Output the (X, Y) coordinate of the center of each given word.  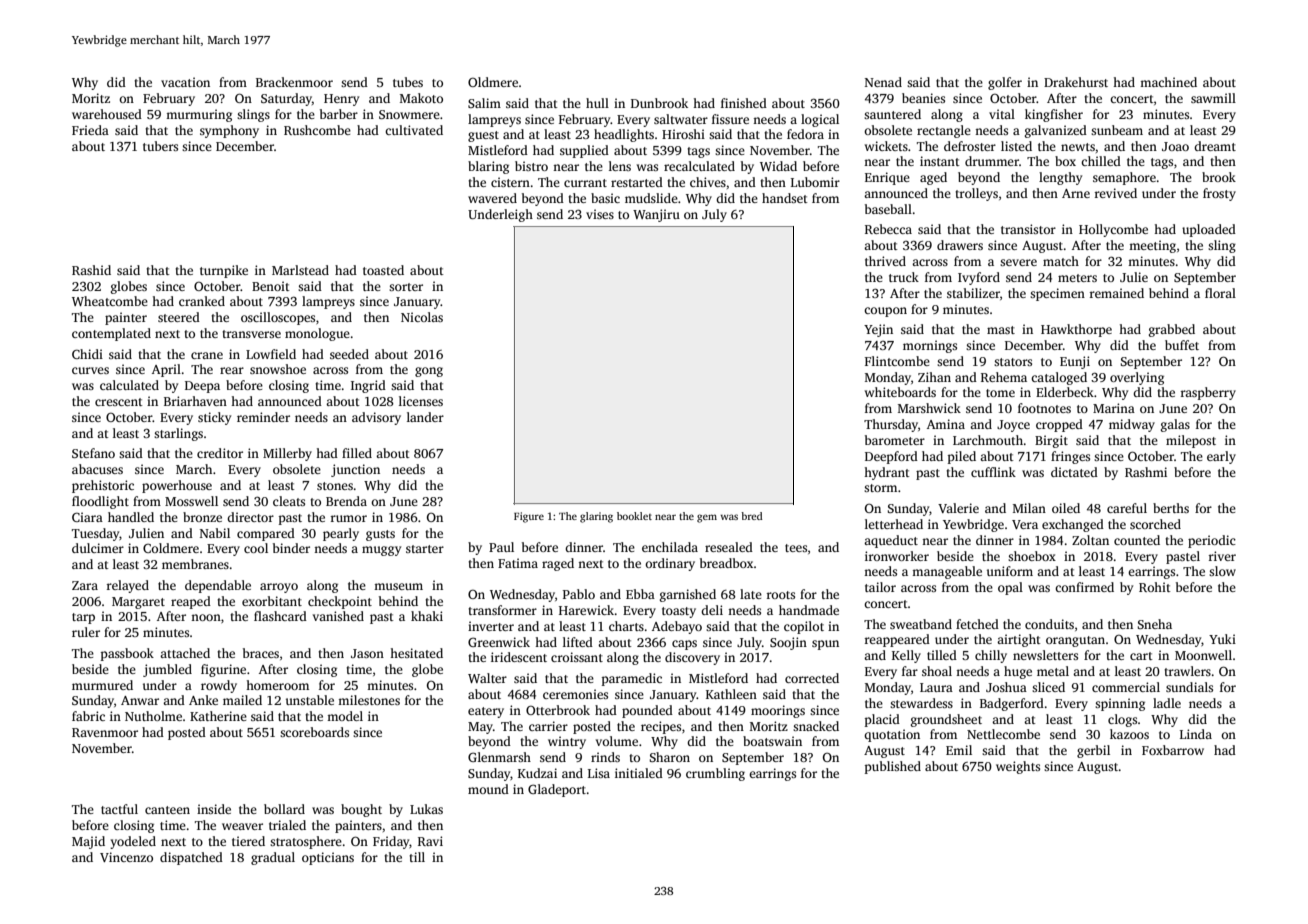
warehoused (107, 114)
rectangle (944, 131)
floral (1220, 293)
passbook (127, 654)
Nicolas (422, 317)
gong (429, 372)
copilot (804, 627)
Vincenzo (126, 857)
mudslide (651, 198)
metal (1053, 671)
